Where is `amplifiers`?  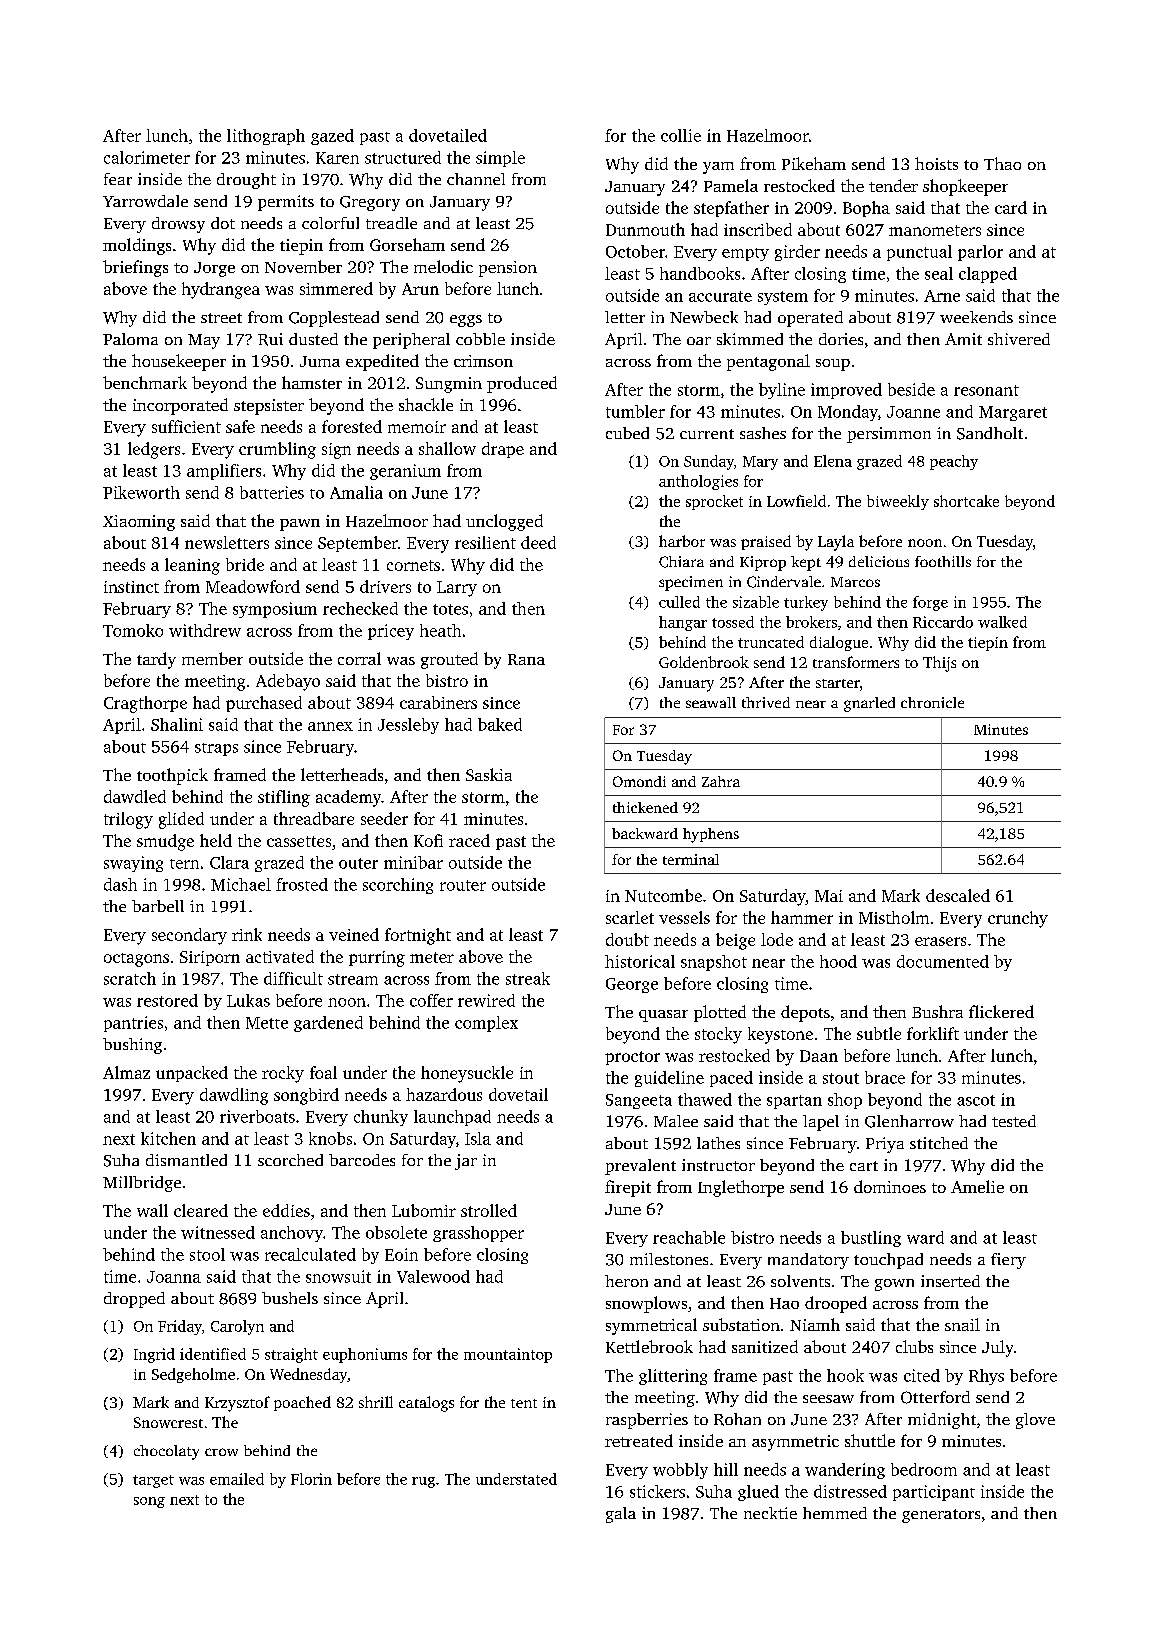
amplifiers is located at coordinates (224, 472).
